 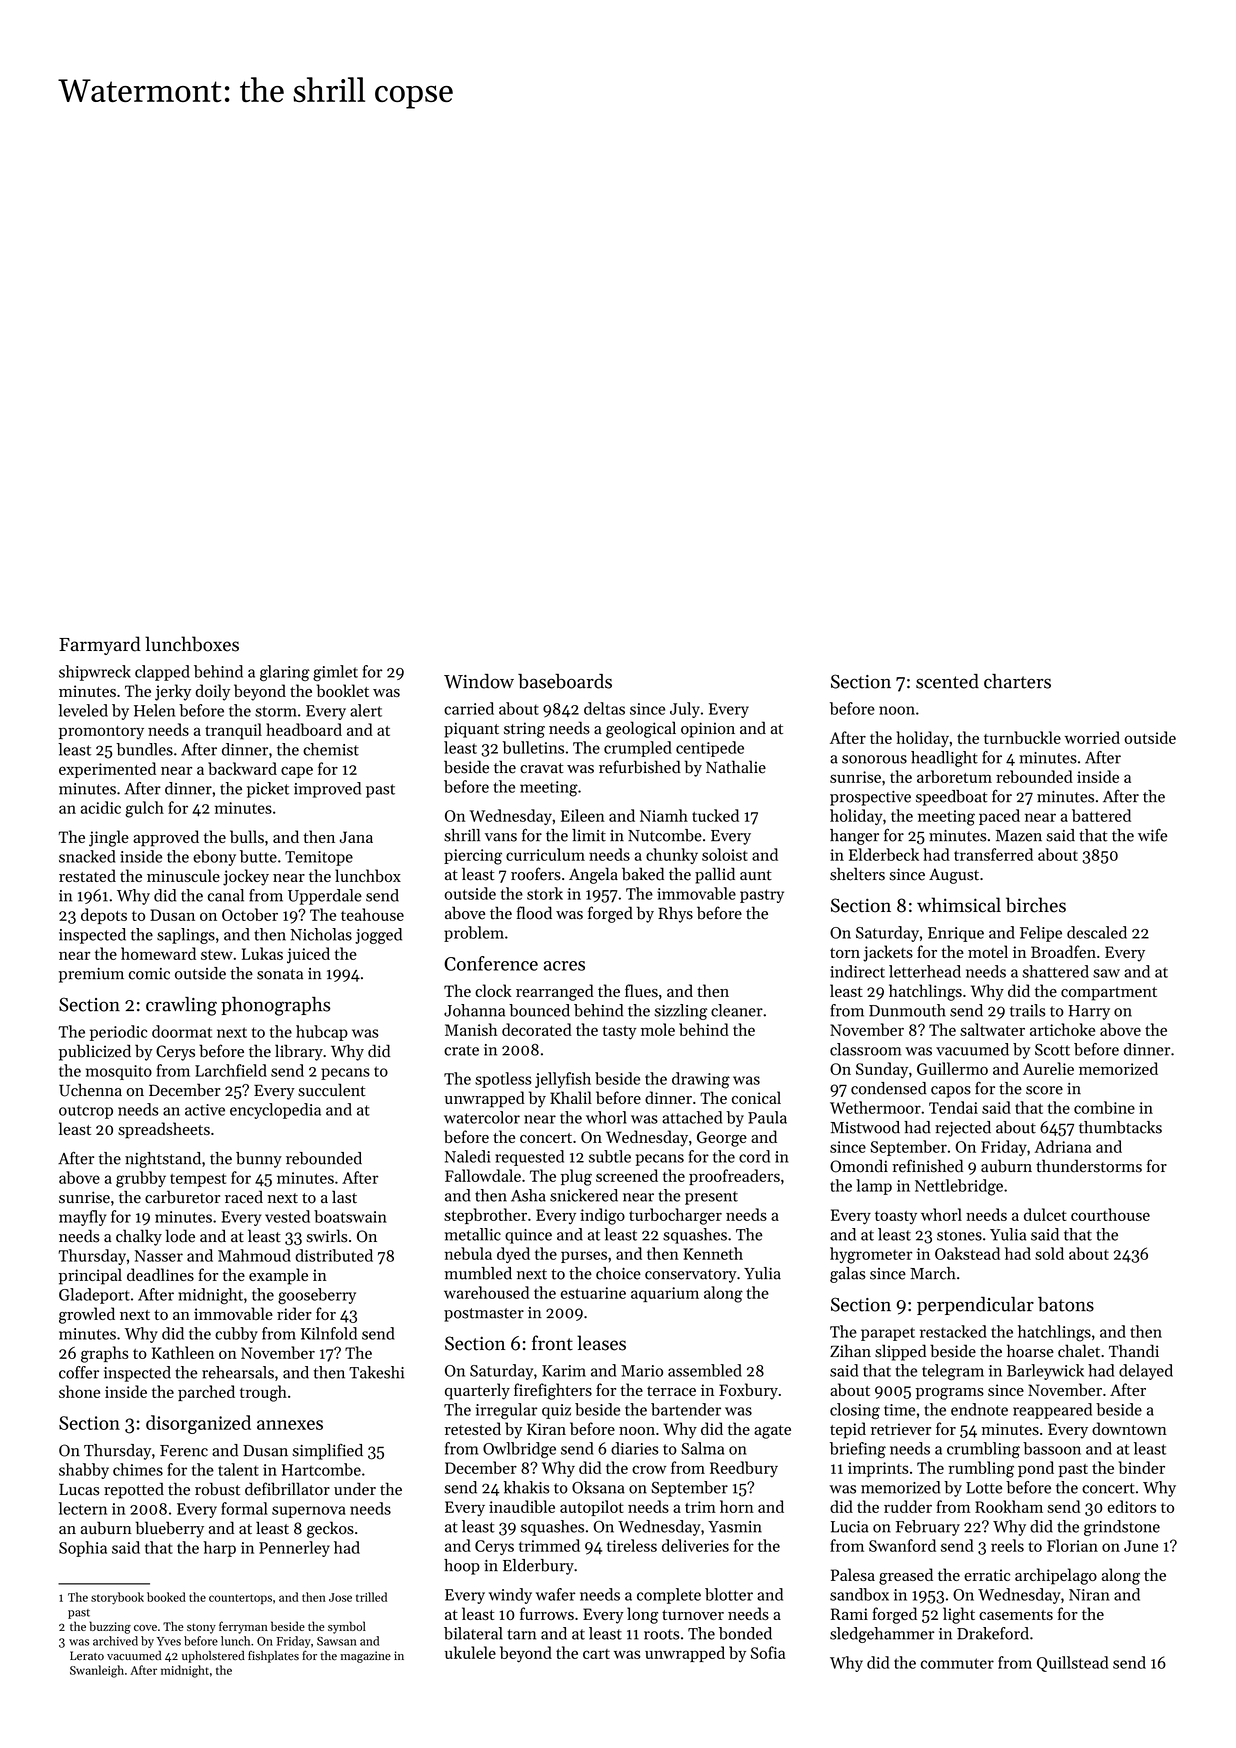 I want to click on sold, so click(x=1049, y=1253).
